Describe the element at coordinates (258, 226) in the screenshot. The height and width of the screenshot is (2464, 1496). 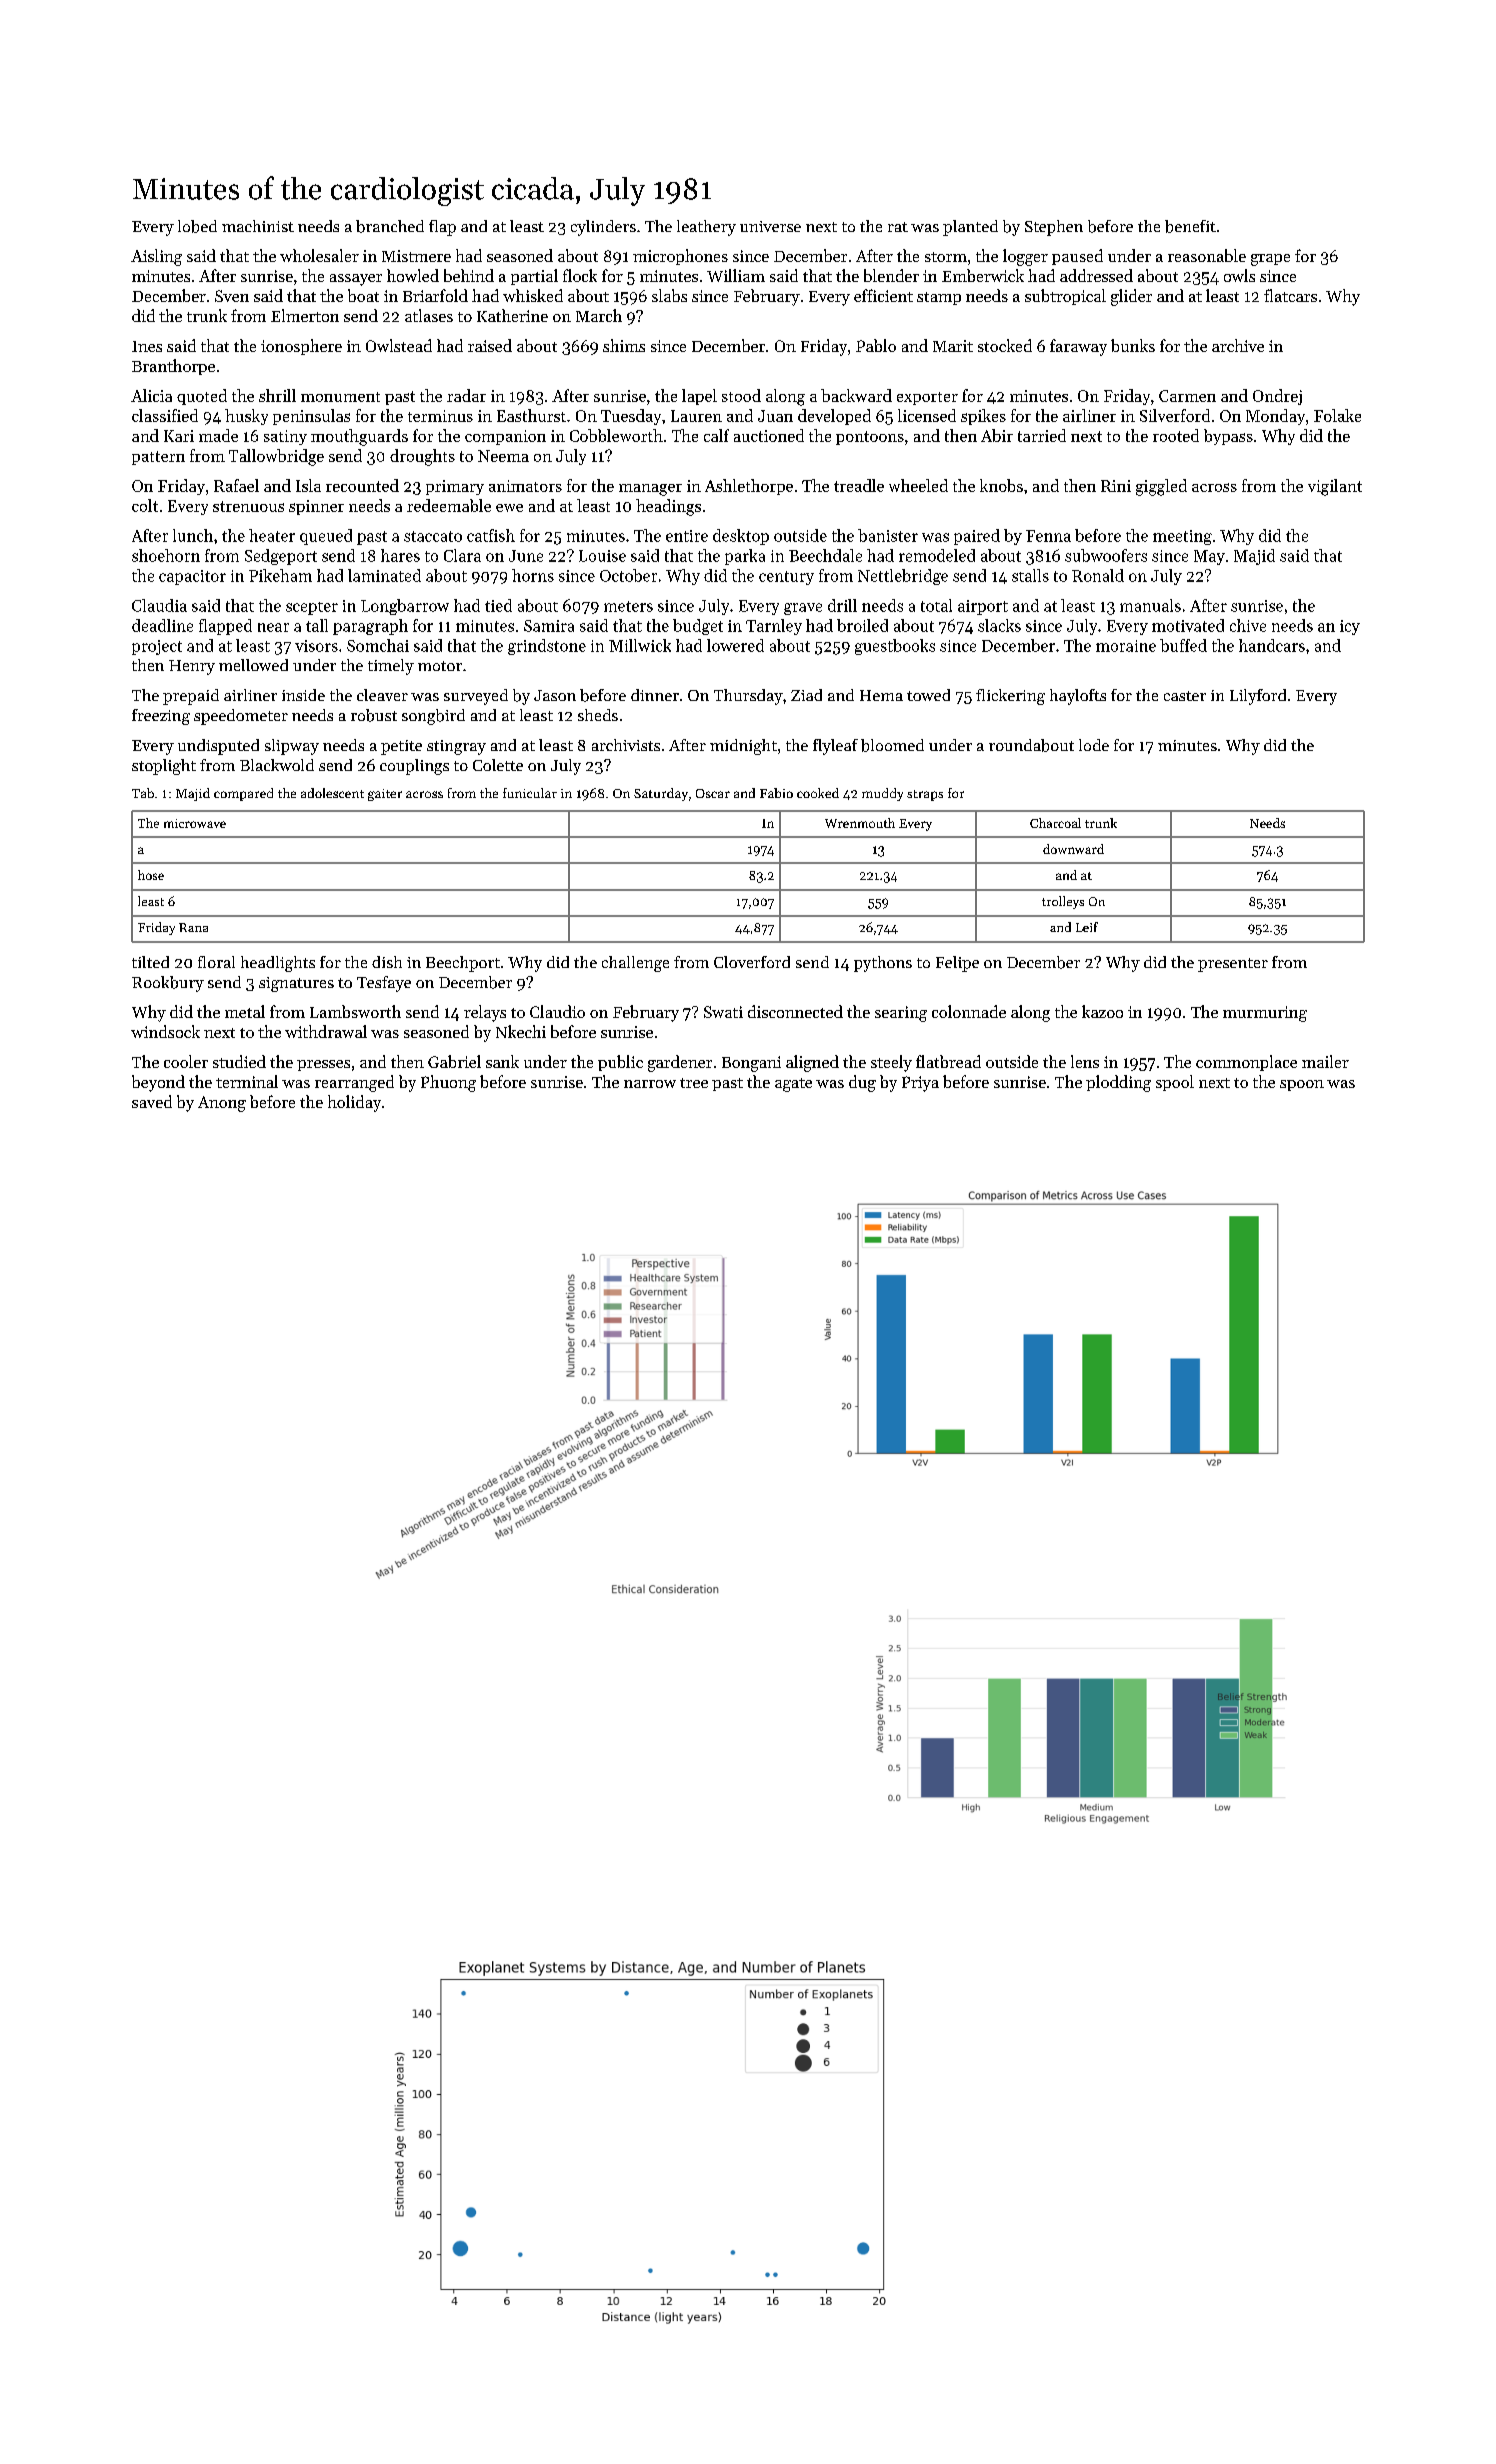
I see `machinist` at that location.
